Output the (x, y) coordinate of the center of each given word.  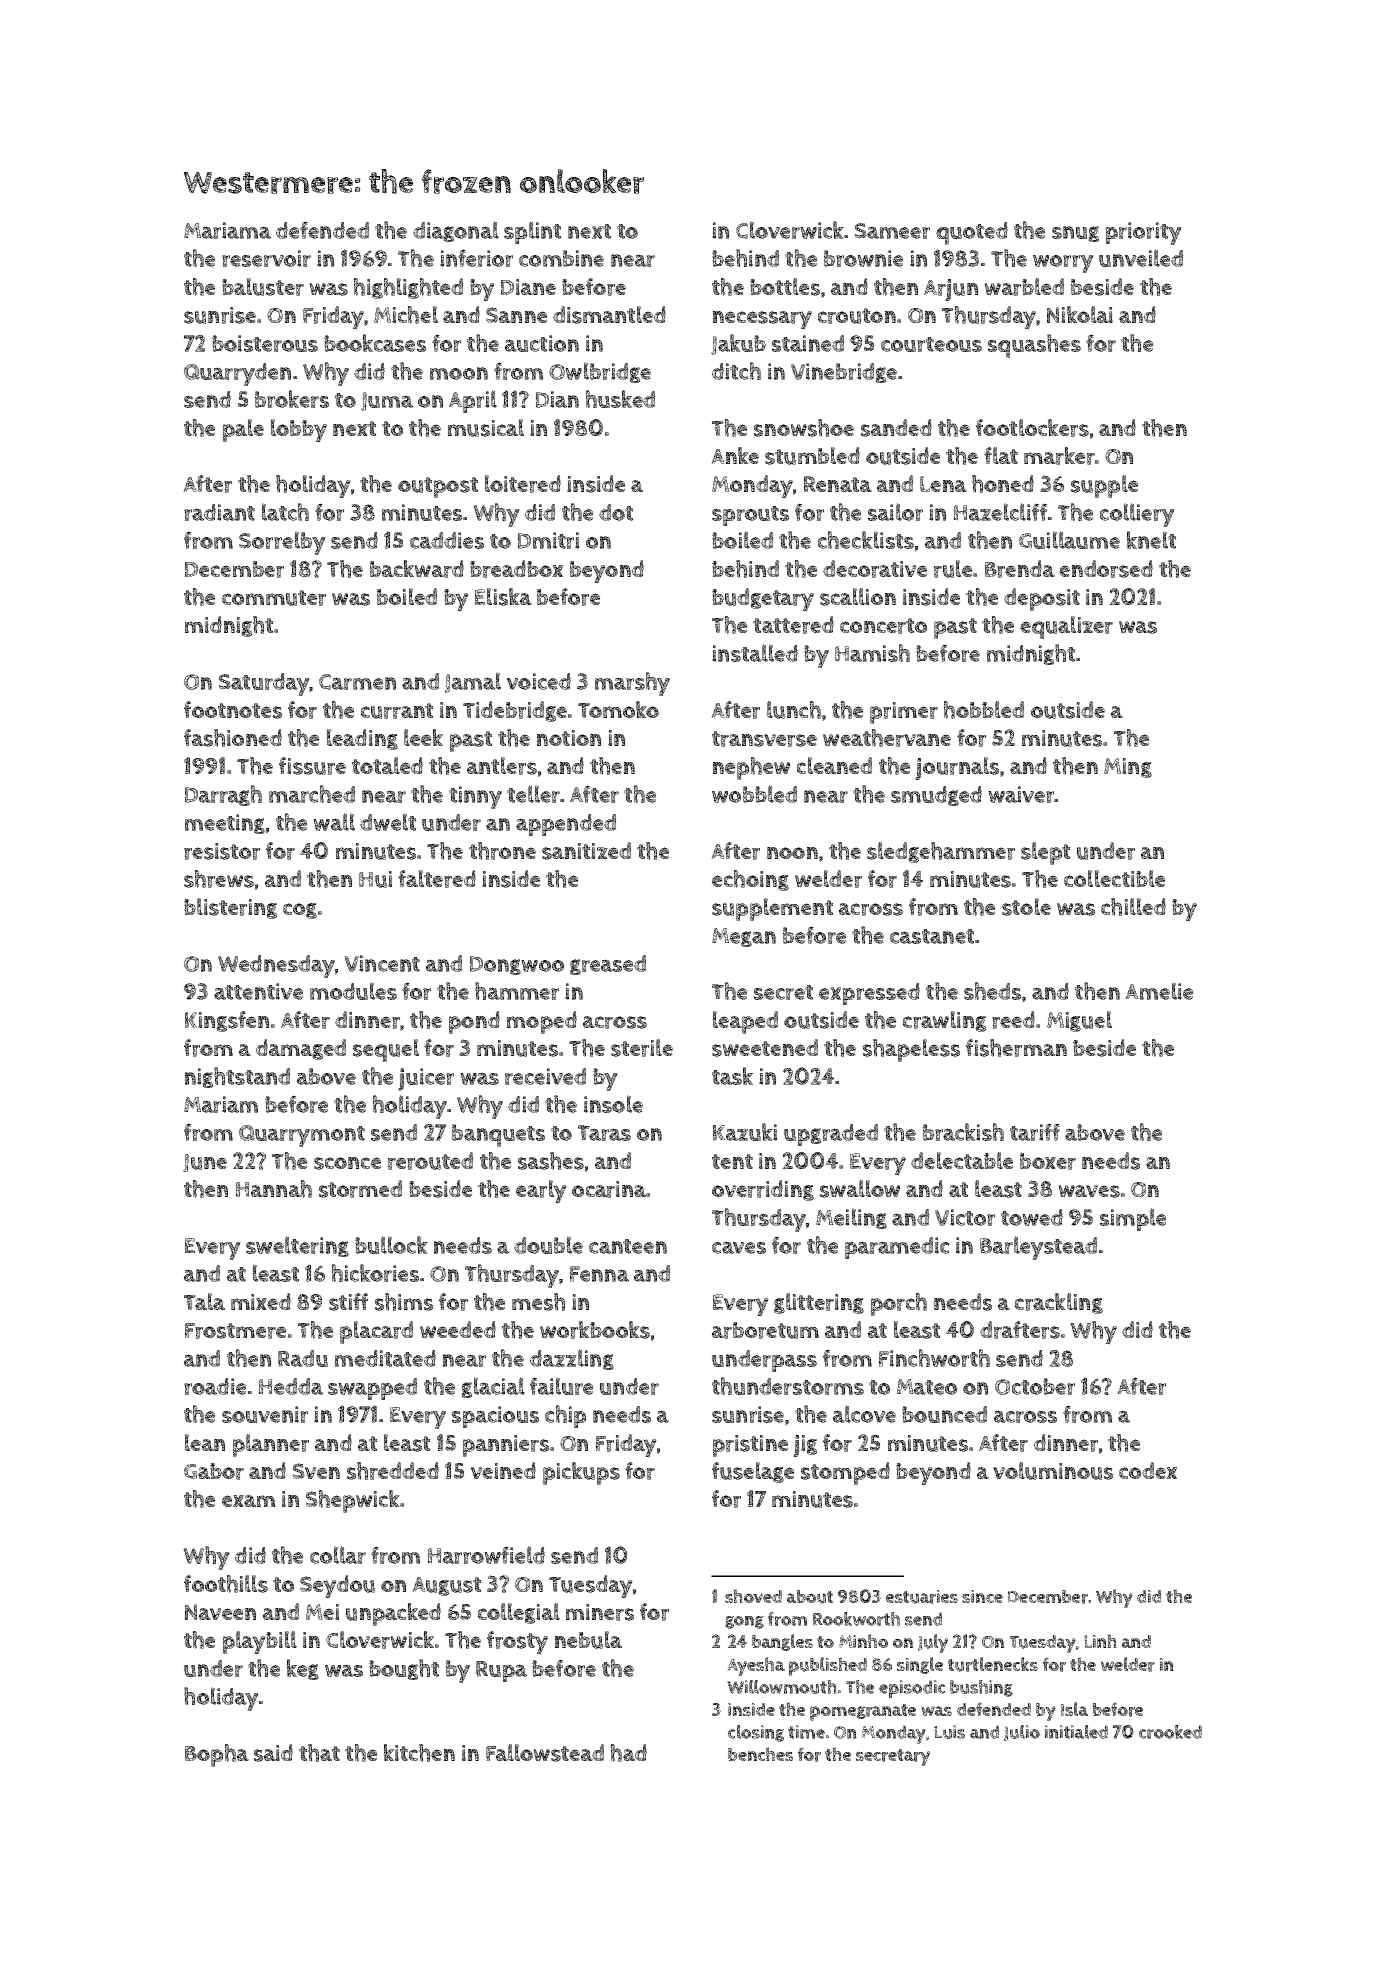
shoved (753, 1596)
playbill (260, 1643)
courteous (931, 344)
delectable (962, 1160)
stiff (348, 1302)
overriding (763, 1190)
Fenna (599, 1274)
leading (362, 739)
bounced (944, 1414)
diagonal (456, 231)
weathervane (887, 738)
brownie (863, 258)
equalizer (1066, 627)
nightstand (237, 1077)
